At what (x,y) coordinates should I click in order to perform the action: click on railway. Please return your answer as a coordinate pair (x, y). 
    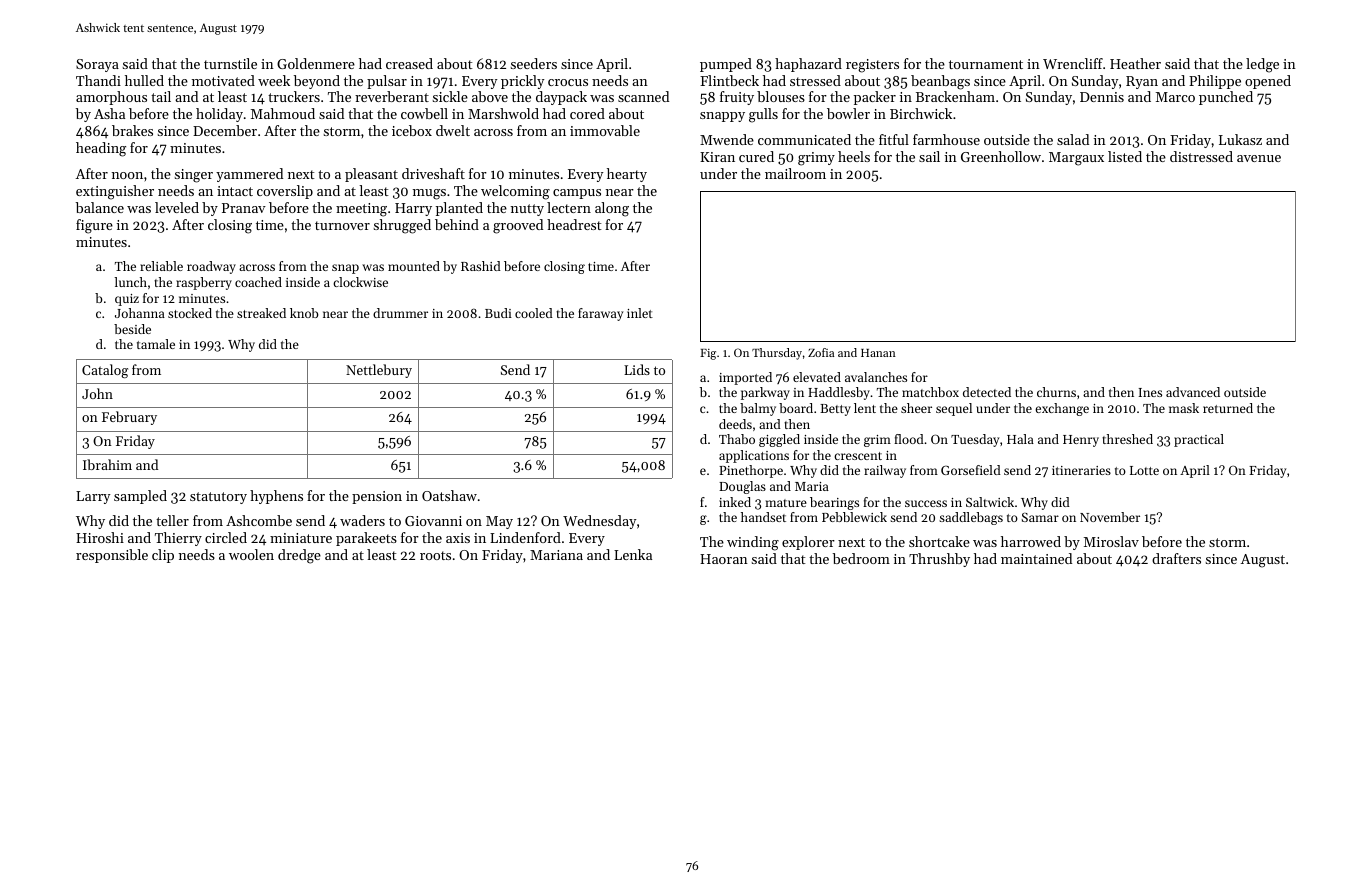
    Looking at the image, I should click on (885, 471).
